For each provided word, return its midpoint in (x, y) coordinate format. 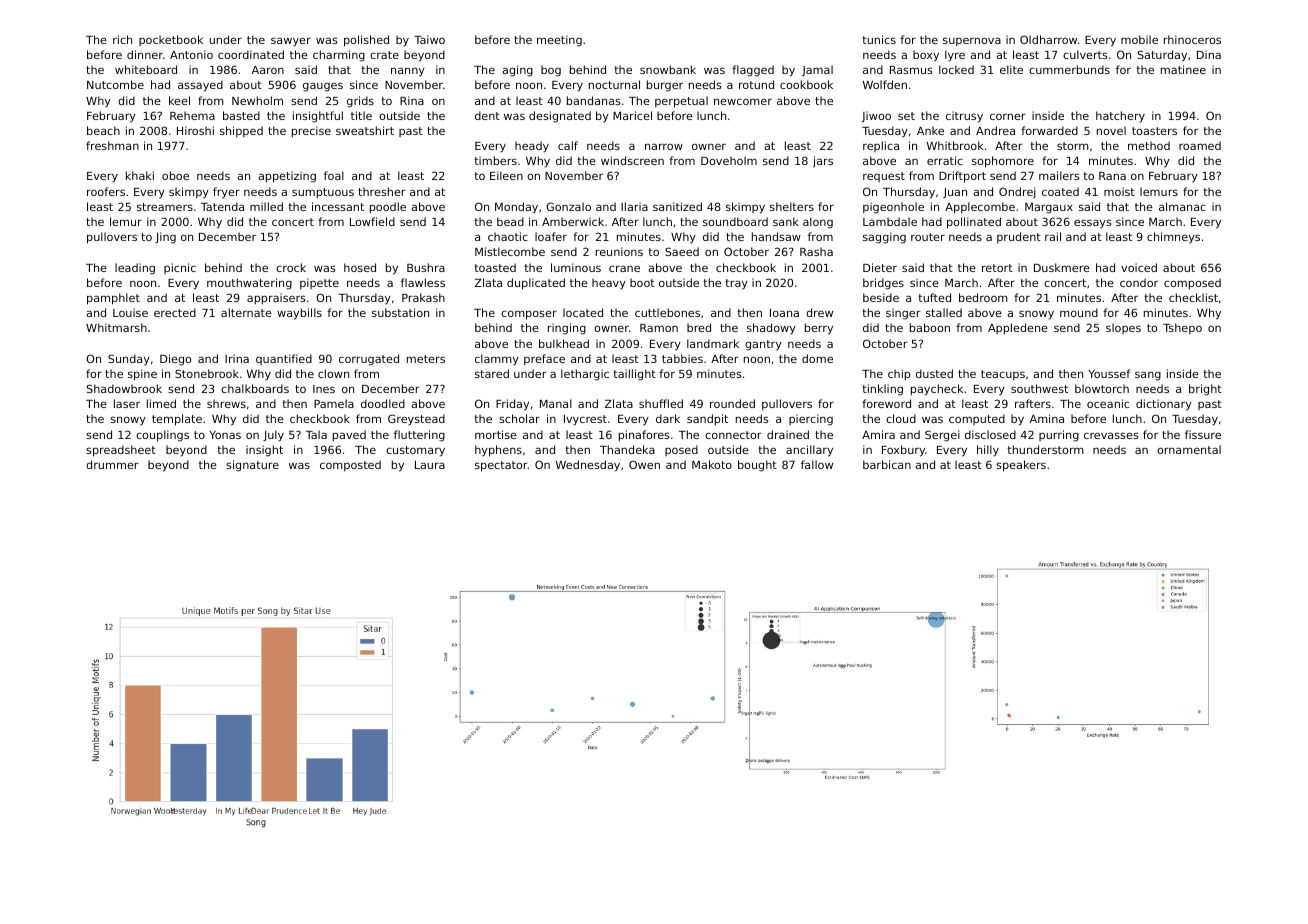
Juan (955, 193)
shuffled (661, 403)
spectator (501, 466)
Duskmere (1062, 267)
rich (122, 39)
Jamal (817, 70)
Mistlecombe (510, 251)
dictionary (1164, 405)
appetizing (287, 177)
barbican (887, 464)
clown (333, 373)
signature (252, 466)
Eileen (506, 175)
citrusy (964, 117)
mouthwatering (249, 284)
